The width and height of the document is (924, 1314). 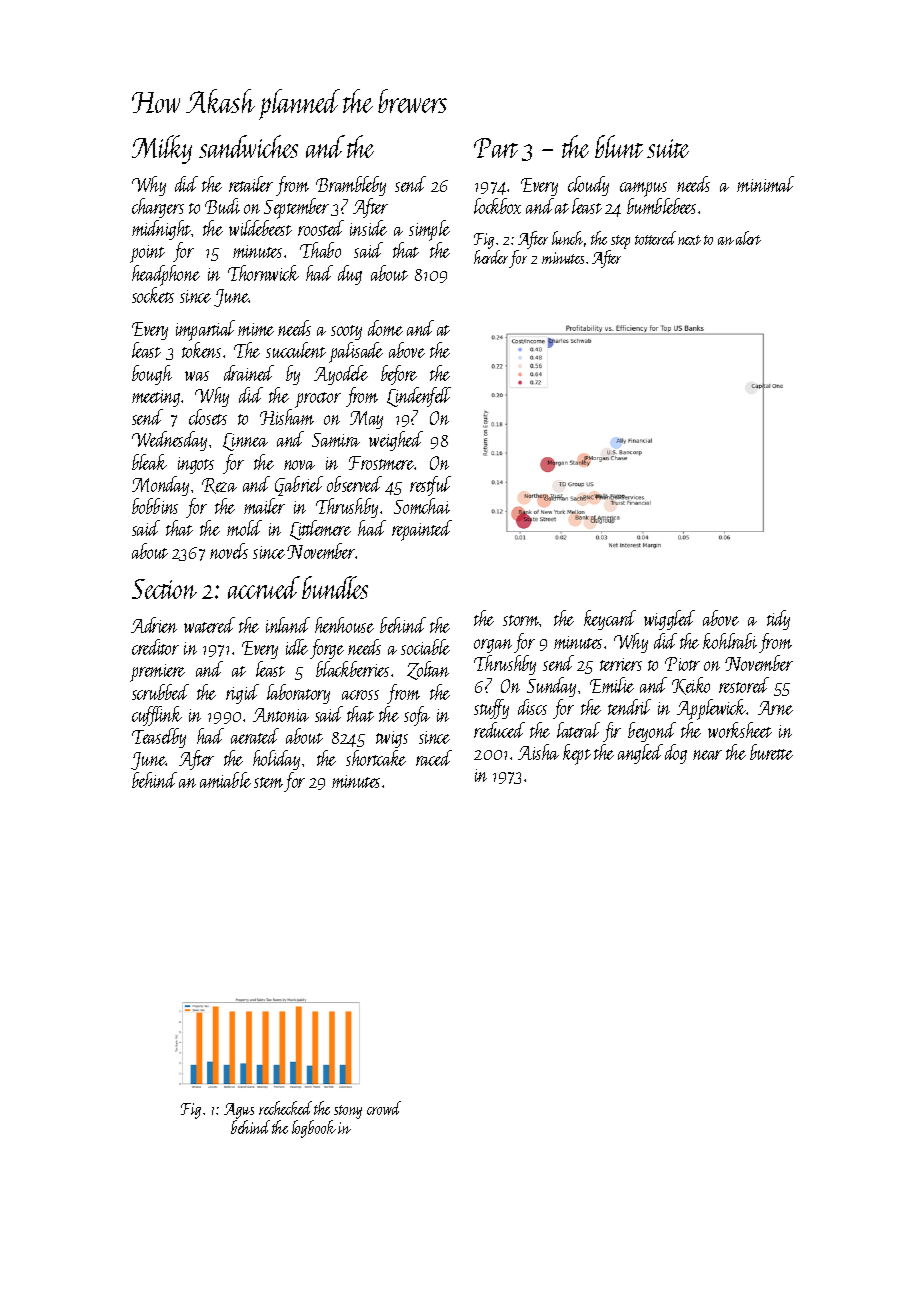 What do you see at coordinates (285, 1108) in the document?
I see `rechecked` at bounding box center [285, 1108].
